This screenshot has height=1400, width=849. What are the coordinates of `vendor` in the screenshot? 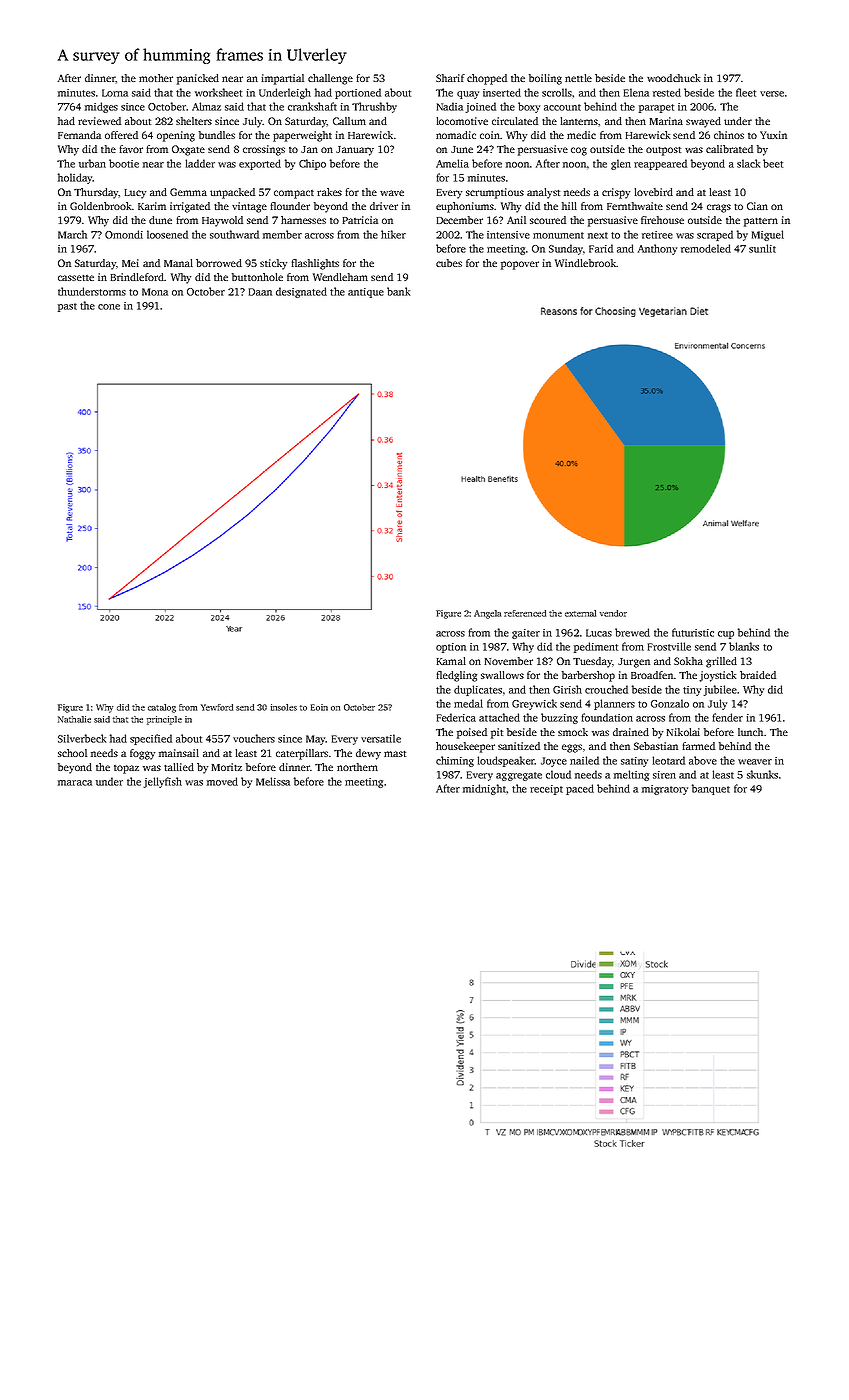 It's located at (613, 613).
